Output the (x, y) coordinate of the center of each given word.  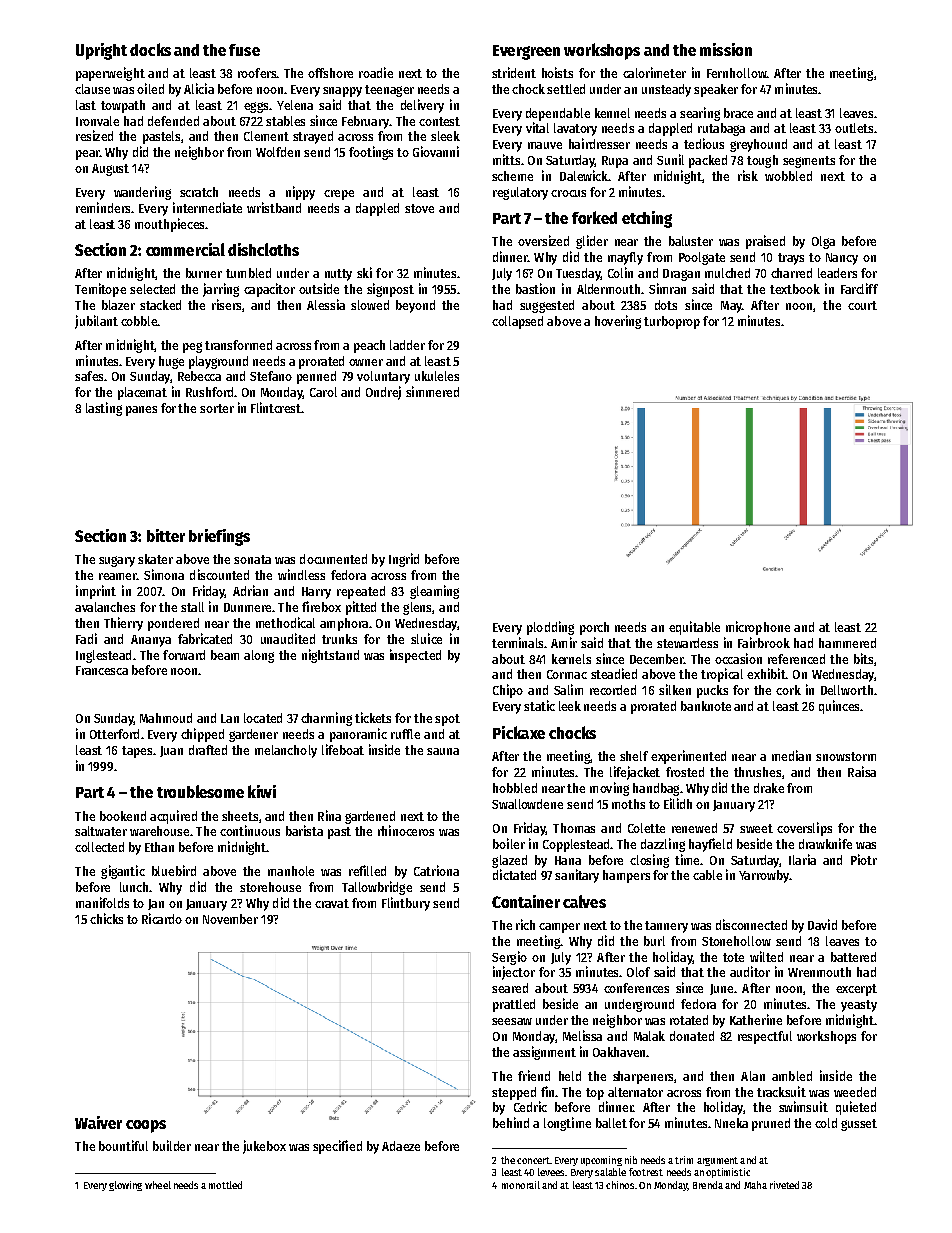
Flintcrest (276, 407)
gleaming (434, 592)
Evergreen (526, 52)
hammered (847, 643)
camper (559, 928)
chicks (106, 918)
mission (726, 49)
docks (150, 49)
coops (146, 1126)
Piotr (864, 859)
